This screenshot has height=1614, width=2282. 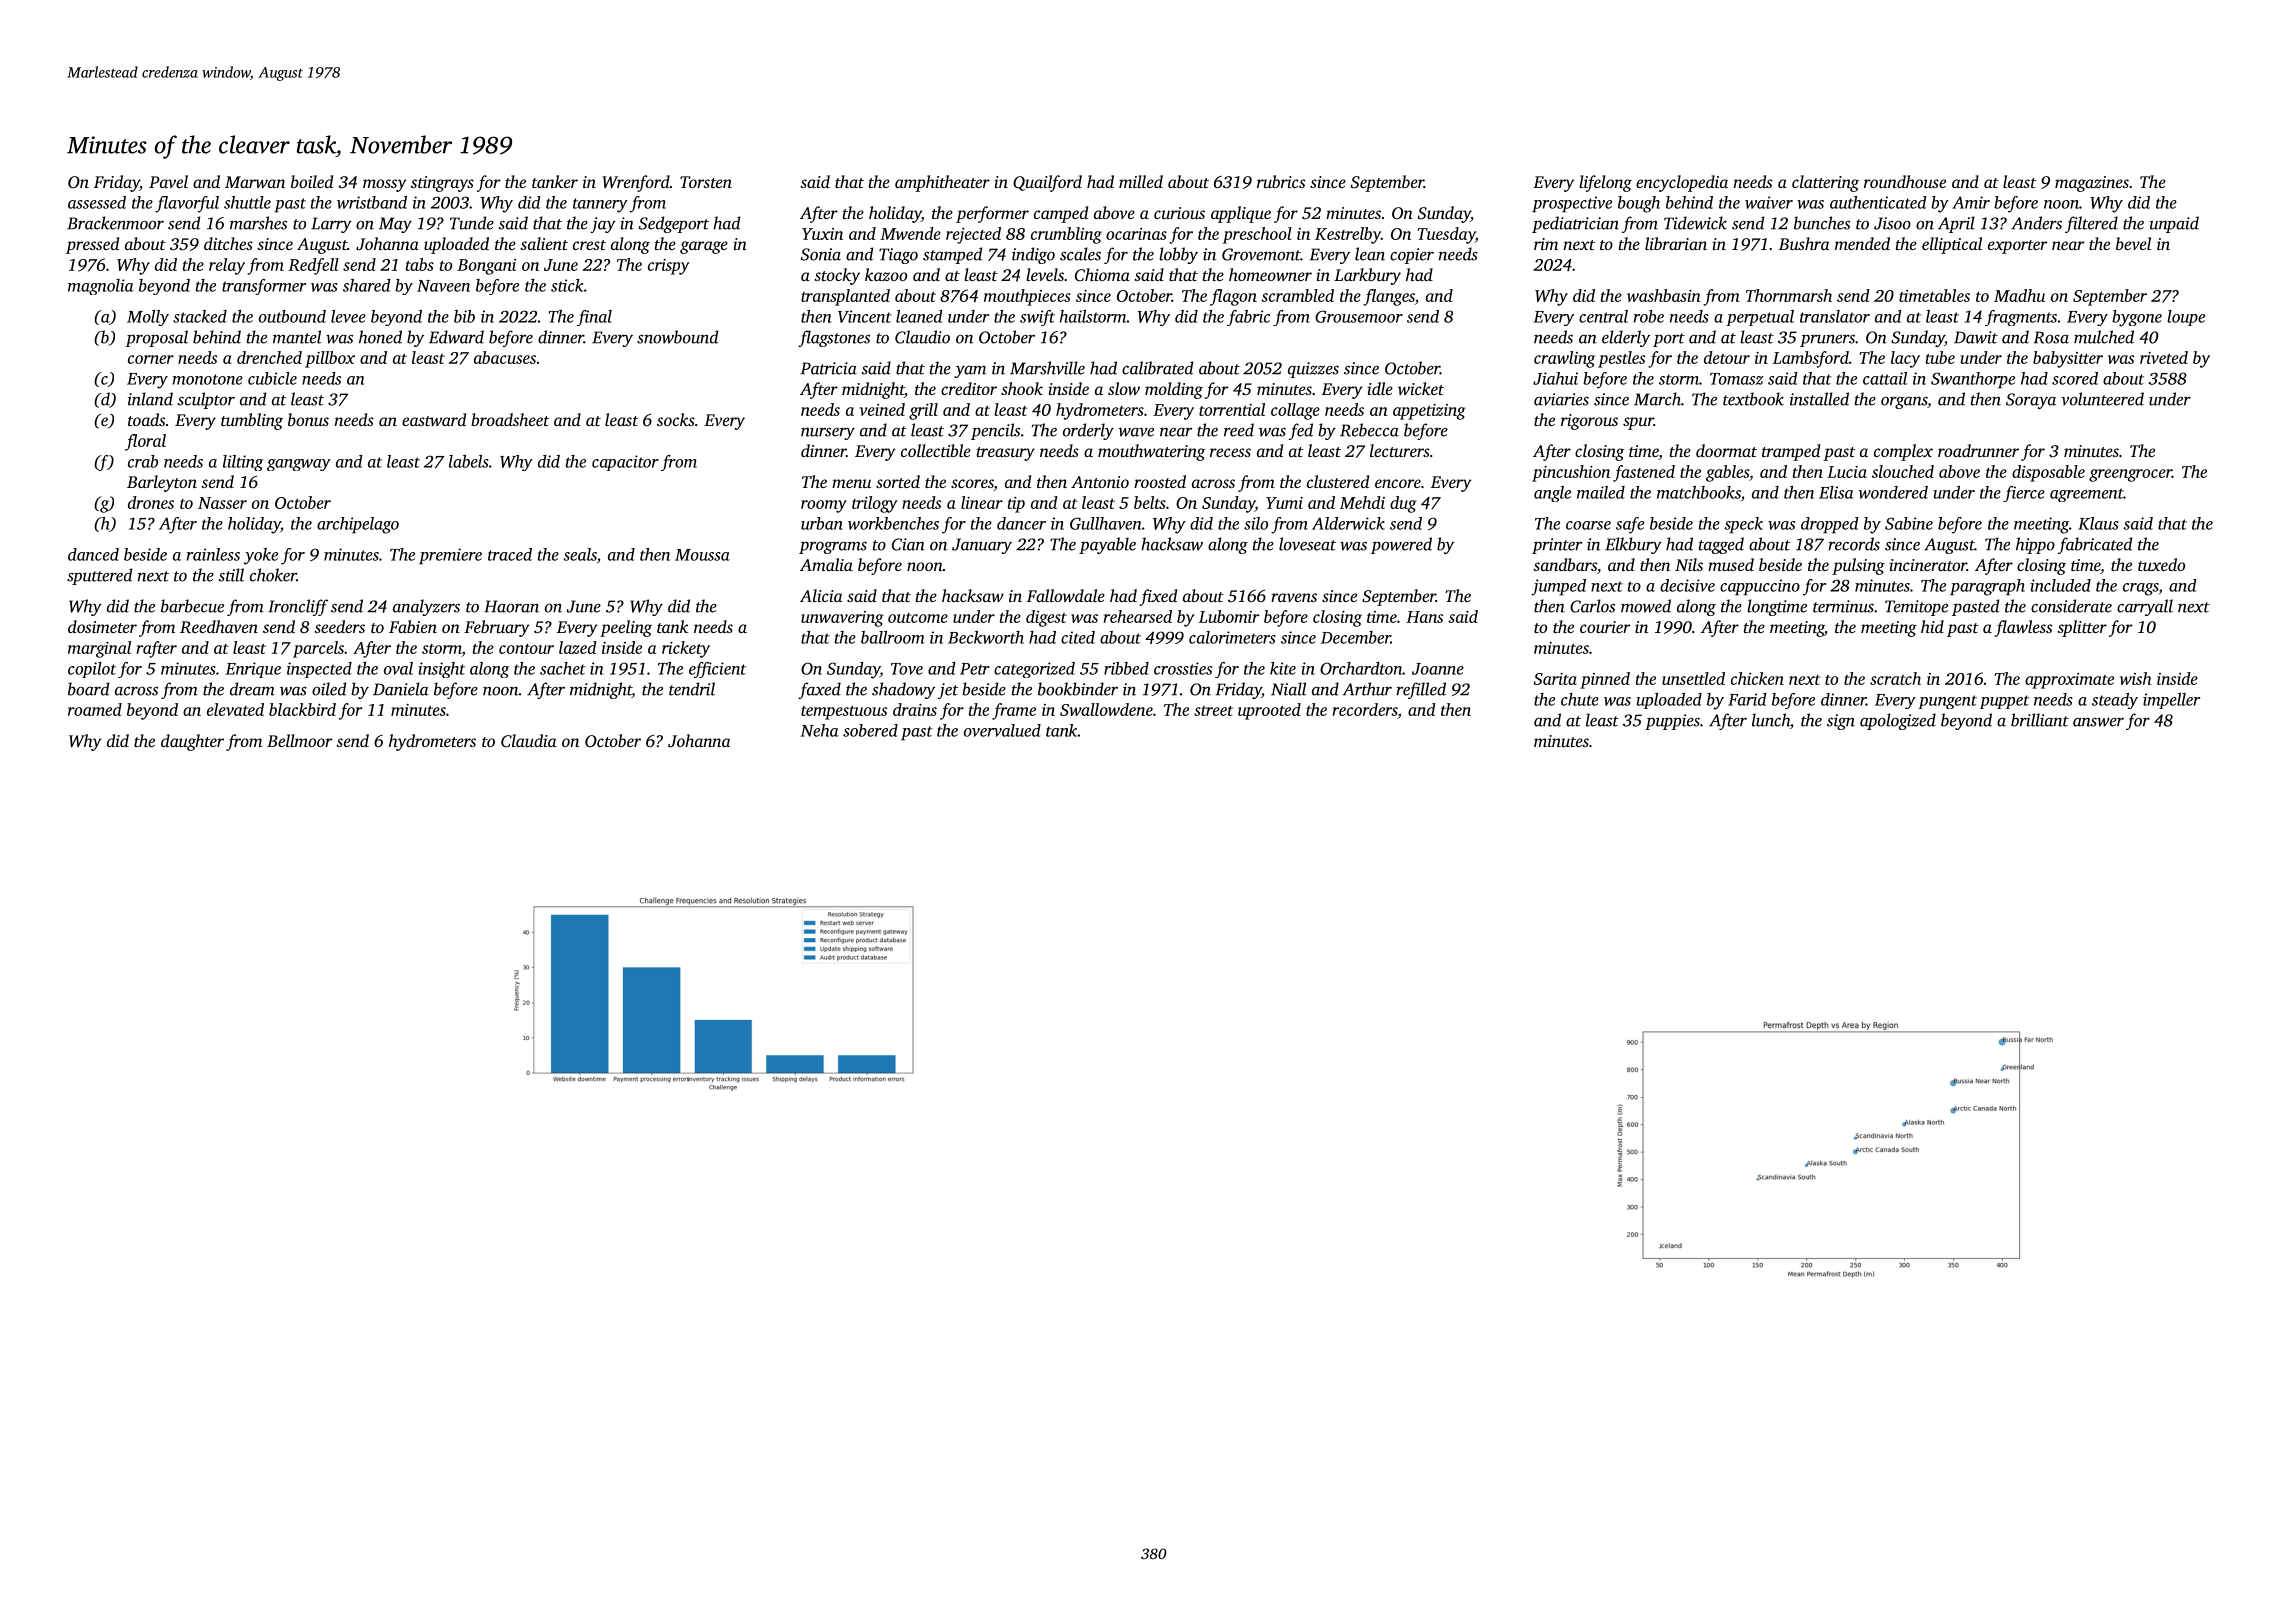 I want to click on Madhu, so click(x=2019, y=295).
